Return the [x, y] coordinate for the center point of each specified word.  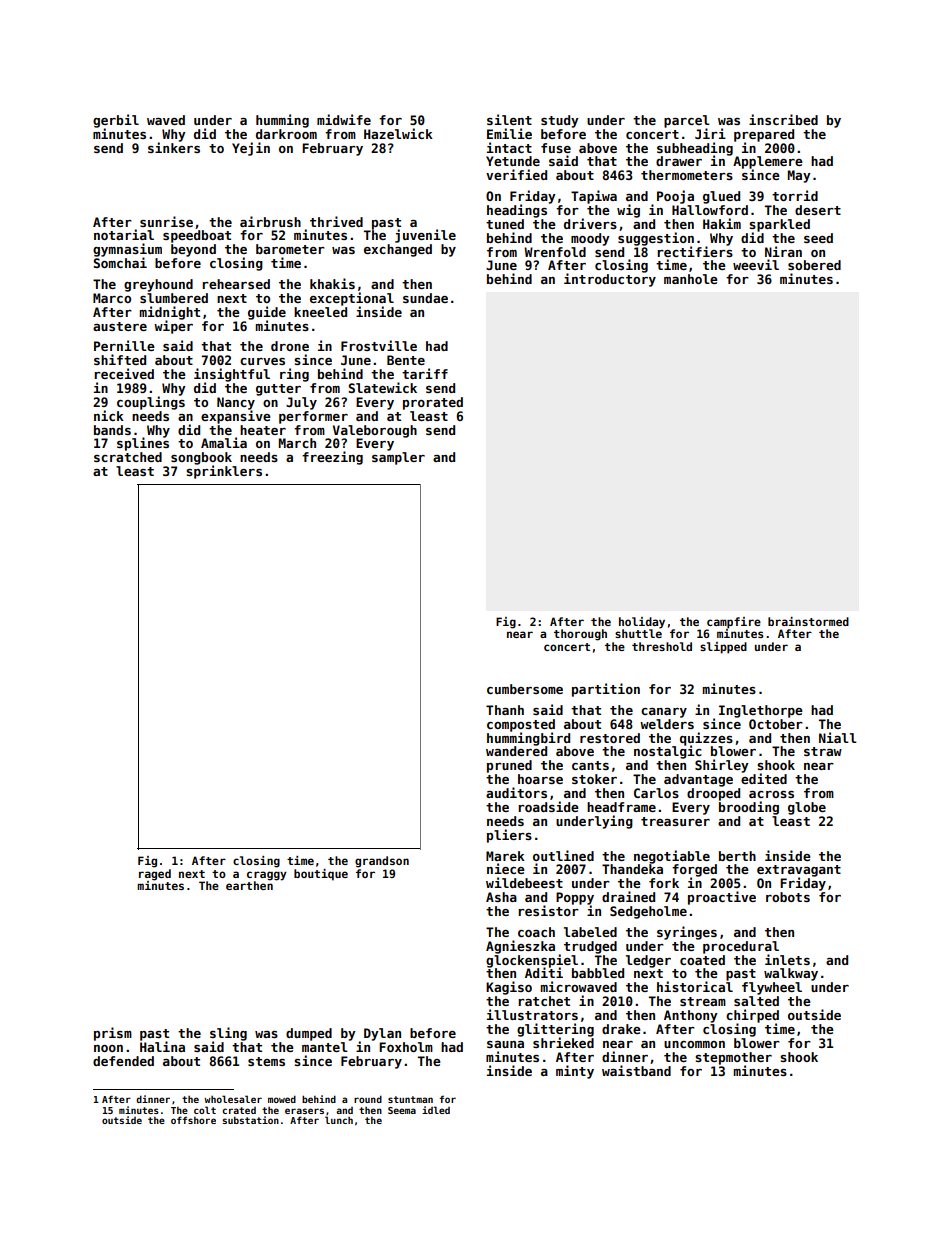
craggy [267, 875]
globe [807, 808]
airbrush [270, 221]
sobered [814, 265]
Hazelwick [398, 133]
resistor [548, 910]
